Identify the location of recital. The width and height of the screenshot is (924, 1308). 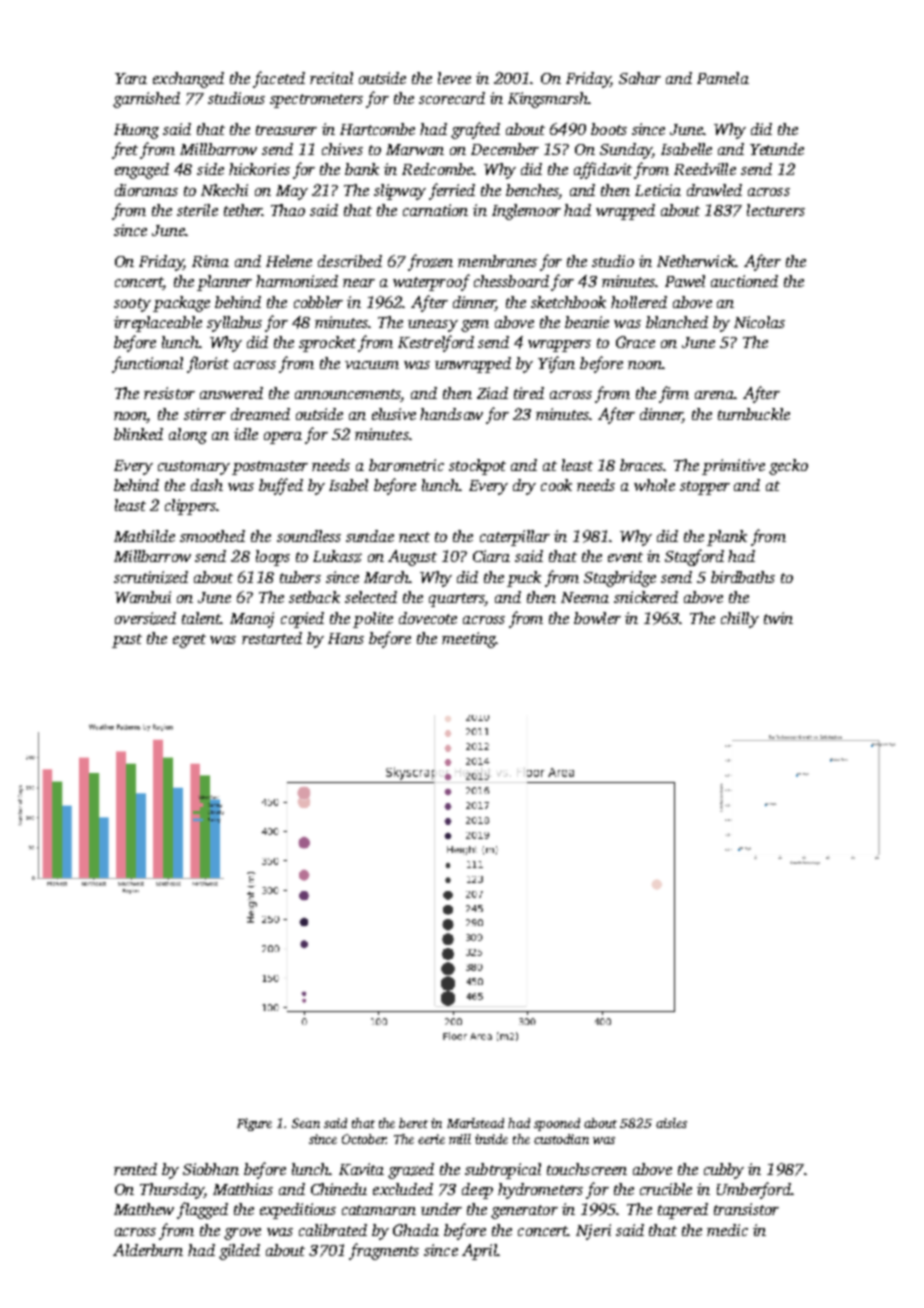
(331, 78).
